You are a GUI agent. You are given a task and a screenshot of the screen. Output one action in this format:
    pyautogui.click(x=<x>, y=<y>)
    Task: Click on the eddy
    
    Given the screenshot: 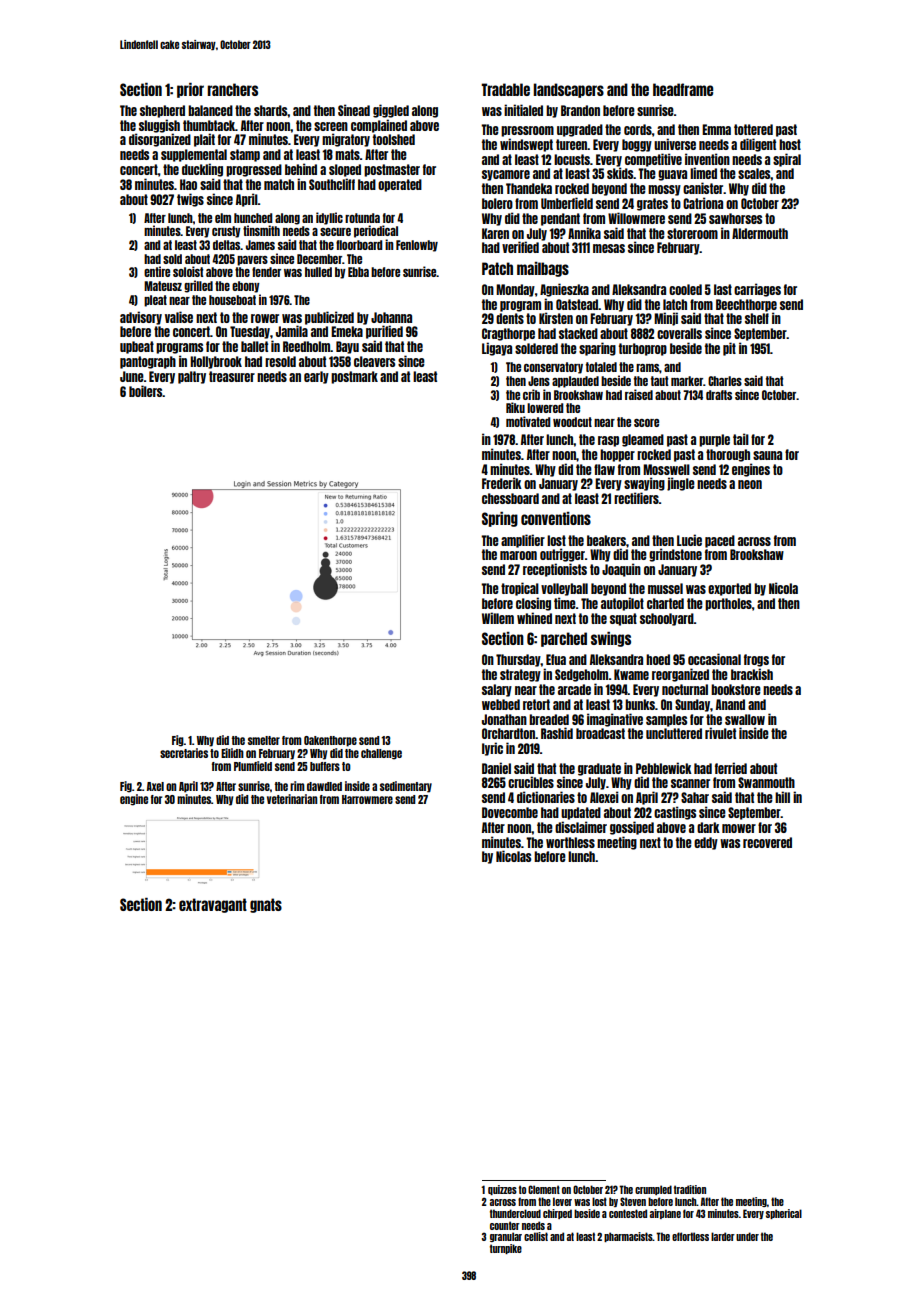 What is the action you would take?
    pyautogui.click(x=706, y=843)
